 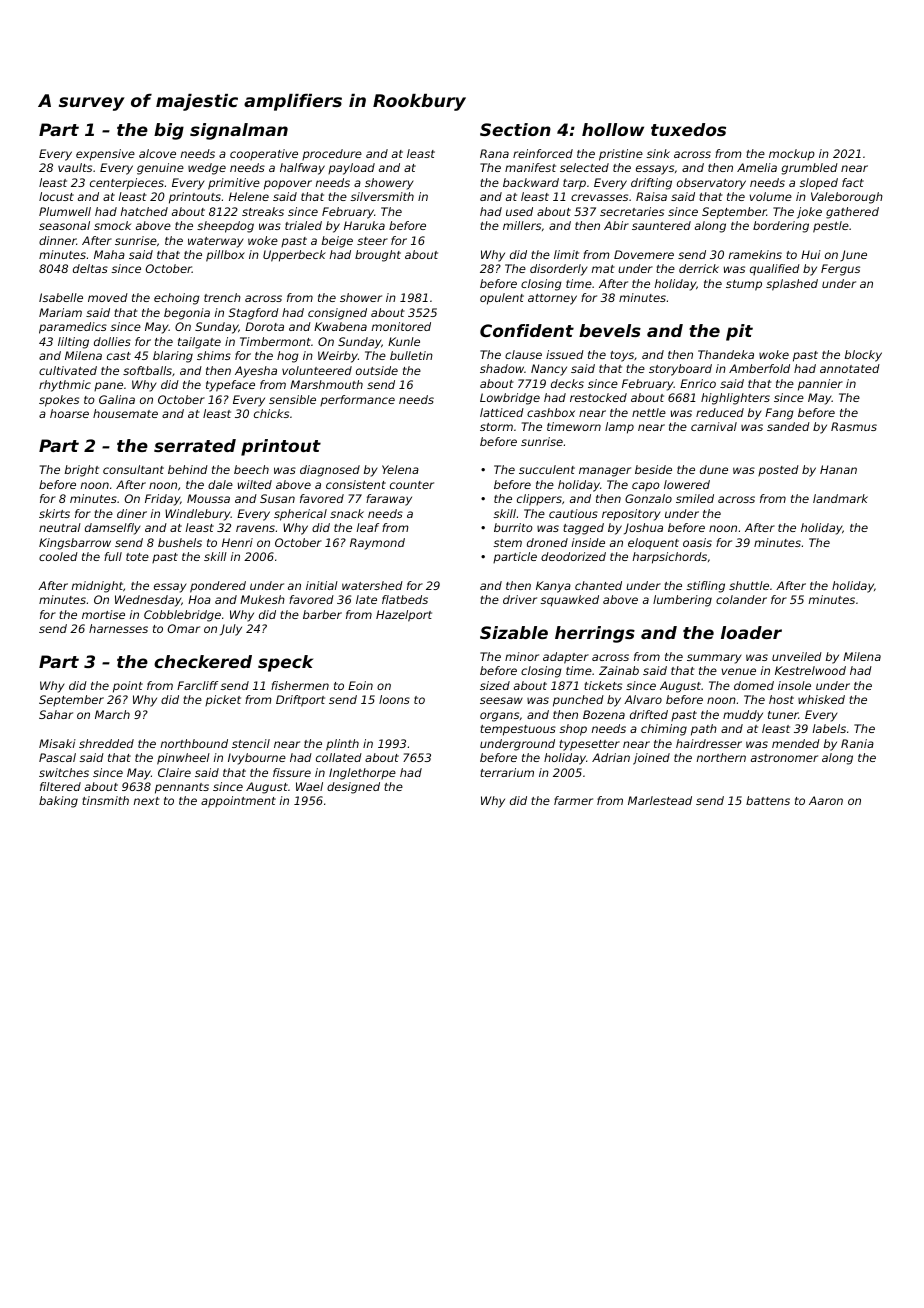 What do you see at coordinates (69, 413) in the document?
I see `hoarse` at bounding box center [69, 413].
